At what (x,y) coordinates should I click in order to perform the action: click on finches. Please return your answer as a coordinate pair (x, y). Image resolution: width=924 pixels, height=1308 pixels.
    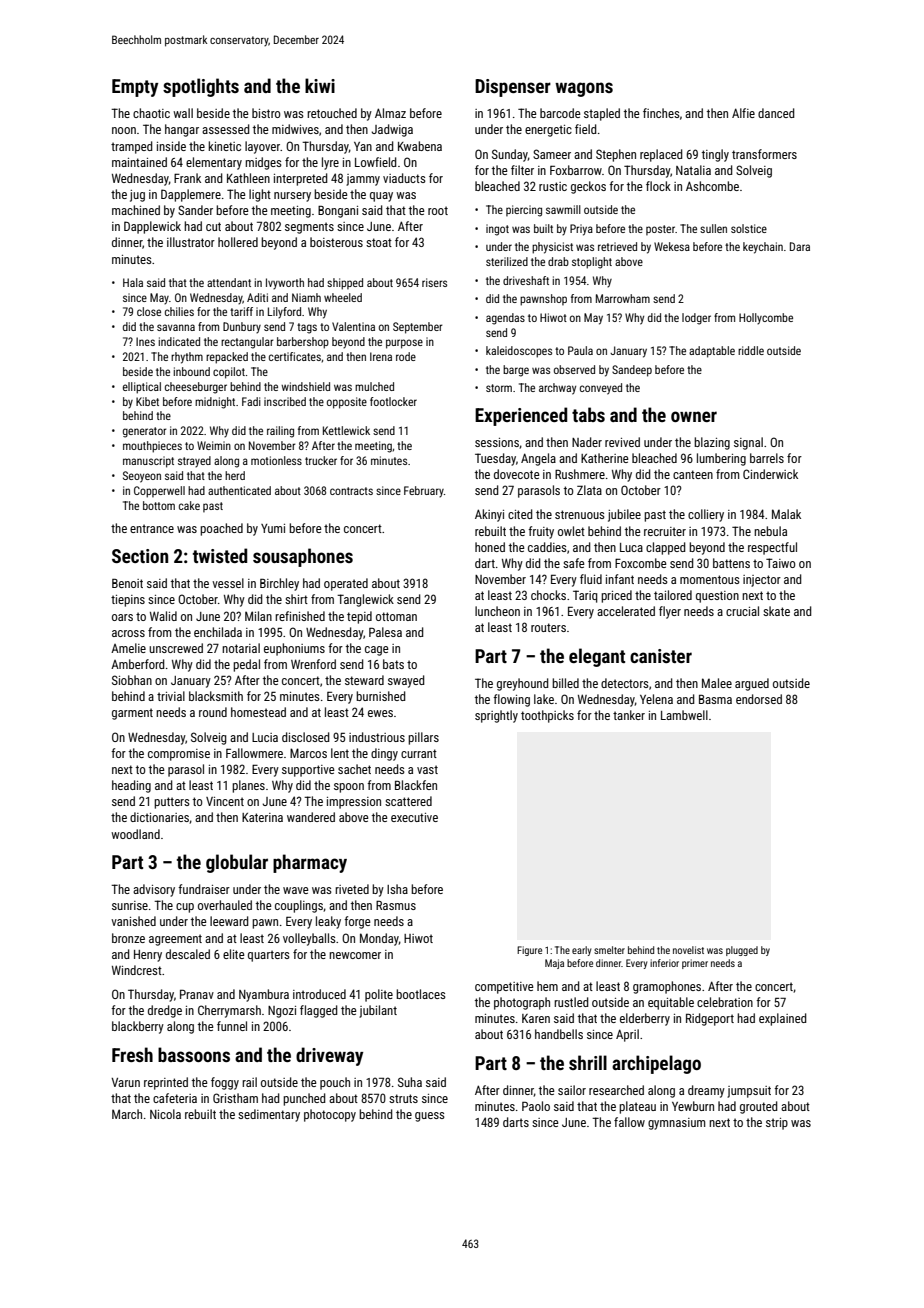
    Looking at the image, I should click on (661, 113).
